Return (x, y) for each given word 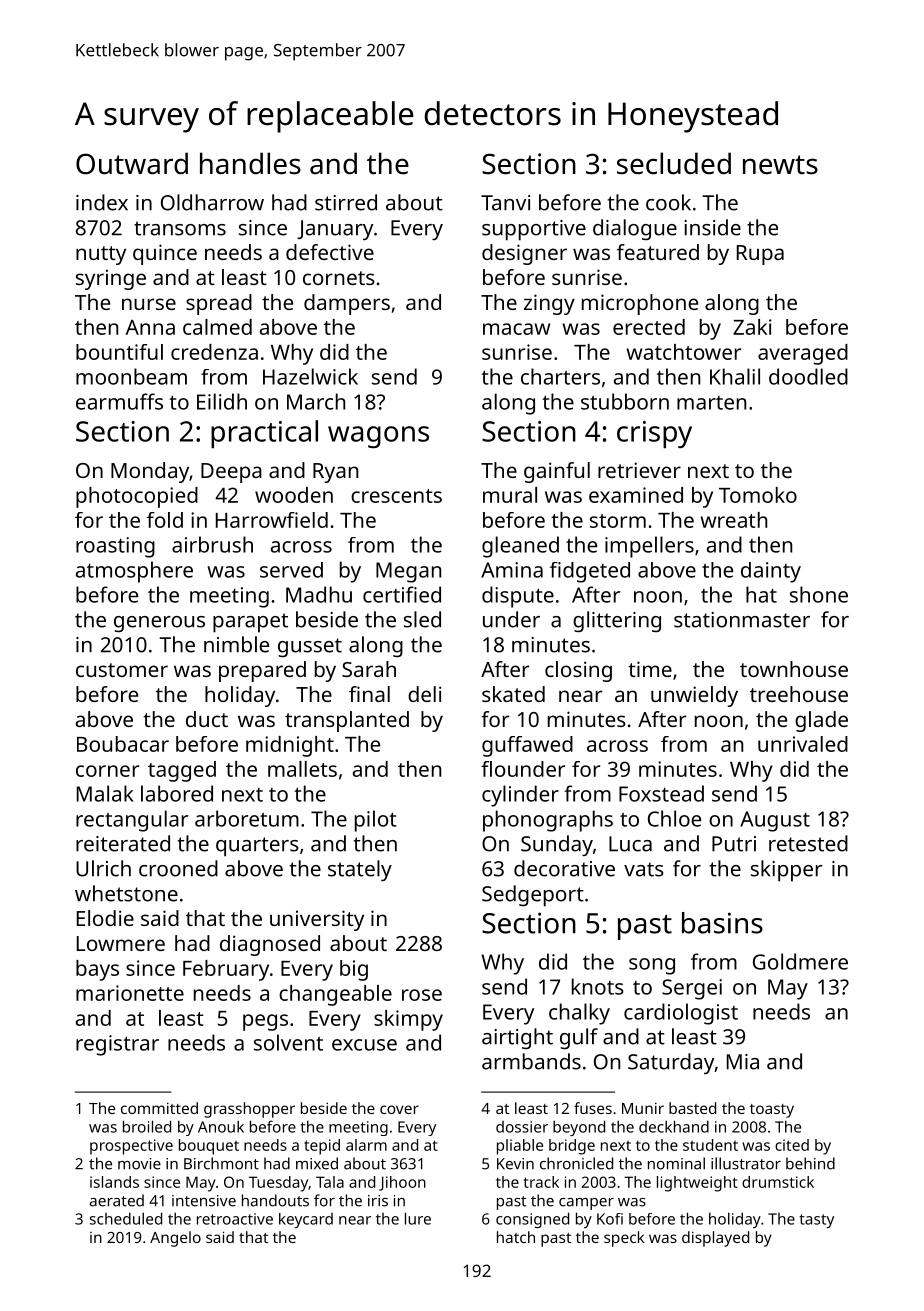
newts (780, 165)
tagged (182, 771)
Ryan (335, 473)
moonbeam (131, 376)
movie (139, 1164)
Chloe (674, 818)
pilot (376, 821)
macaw (516, 329)
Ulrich (103, 868)
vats (644, 869)
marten (711, 403)
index (102, 202)
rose (422, 995)
